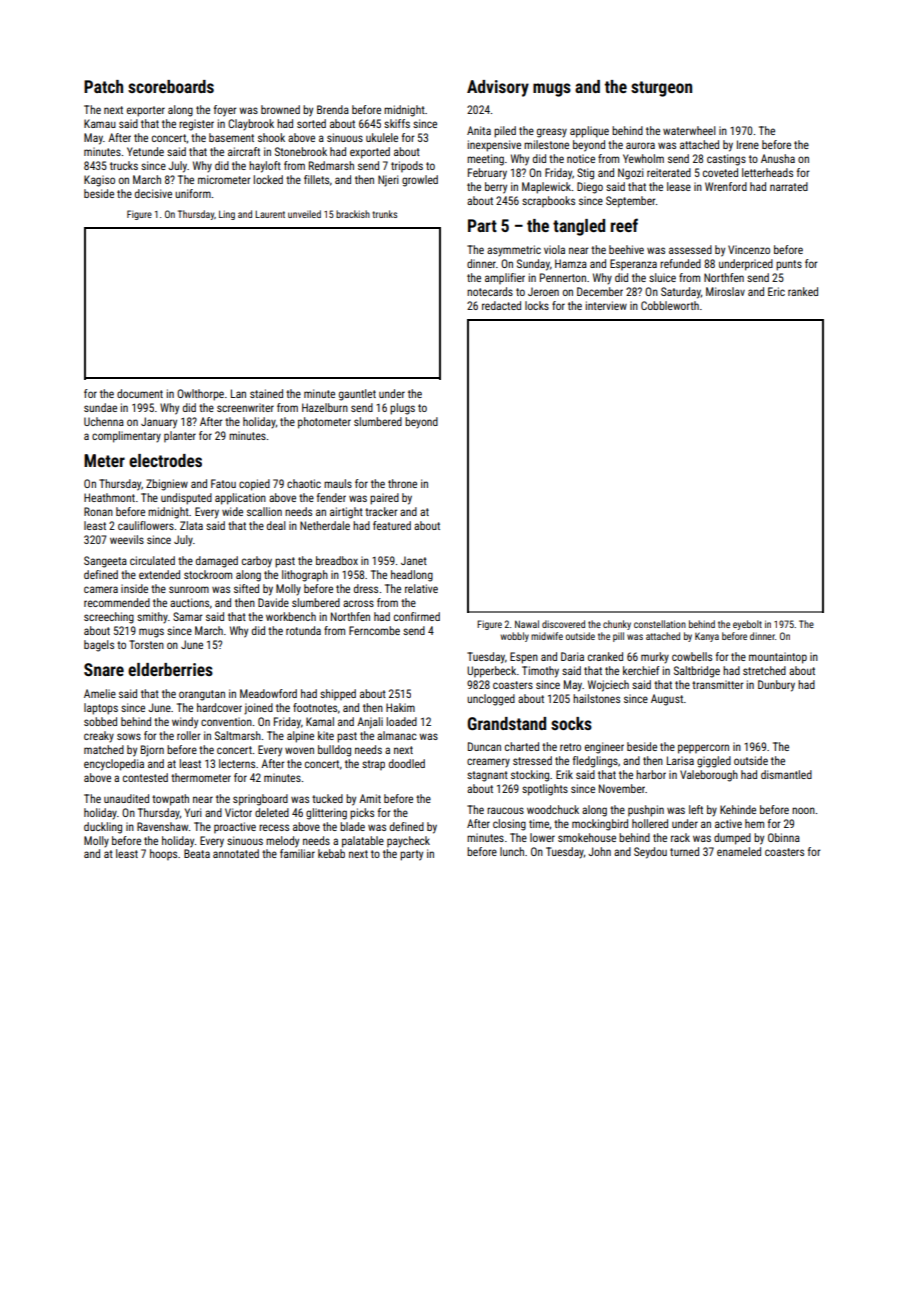  What do you see at coordinates (193, 193) in the screenshot?
I see `uniform` at bounding box center [193, 193].
